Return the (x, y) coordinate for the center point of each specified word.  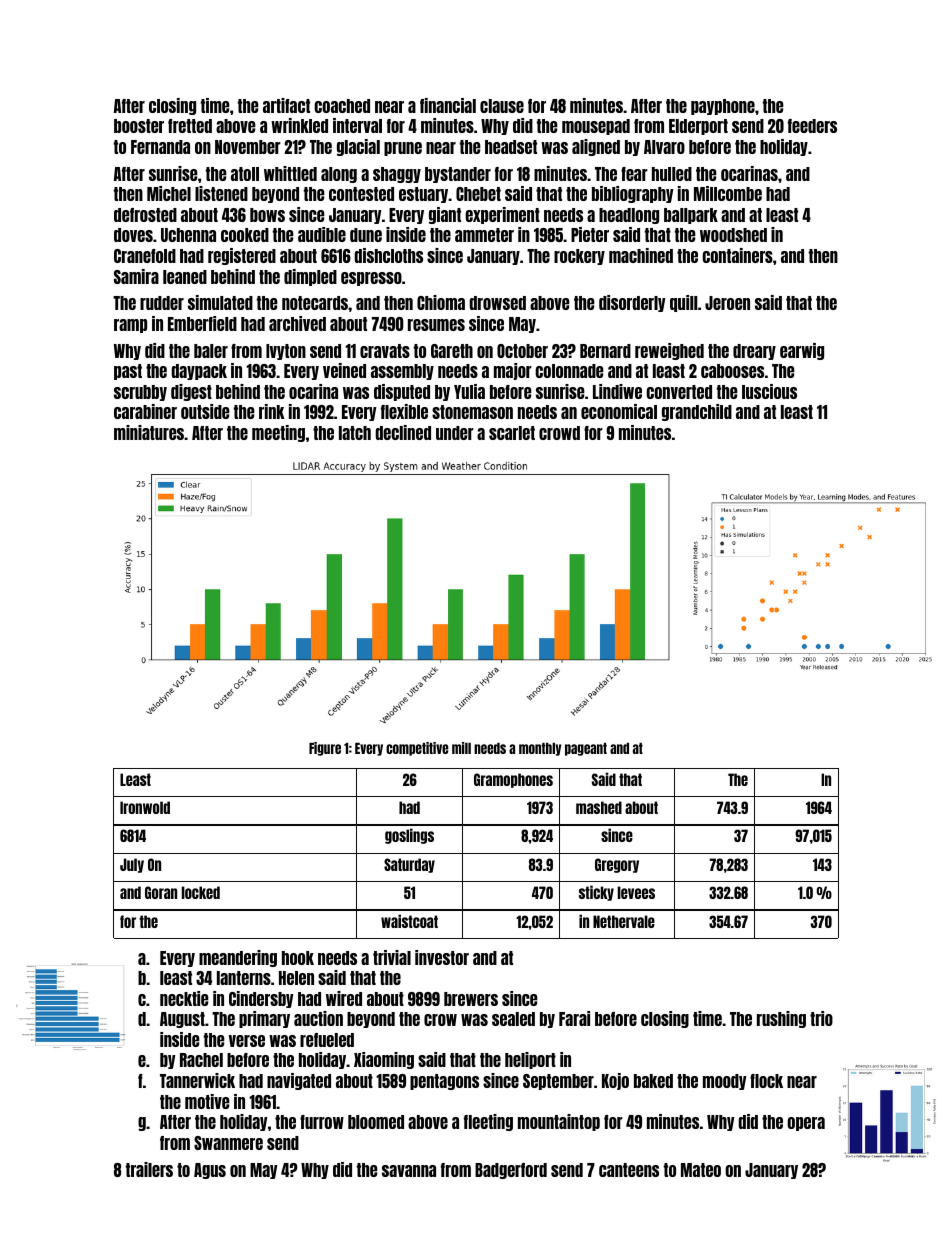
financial (448, 105)
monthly (540, 749)
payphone (723, 107)
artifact (286, 105)
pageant (586, 749)
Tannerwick (197, 1080)
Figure (325, 749)
